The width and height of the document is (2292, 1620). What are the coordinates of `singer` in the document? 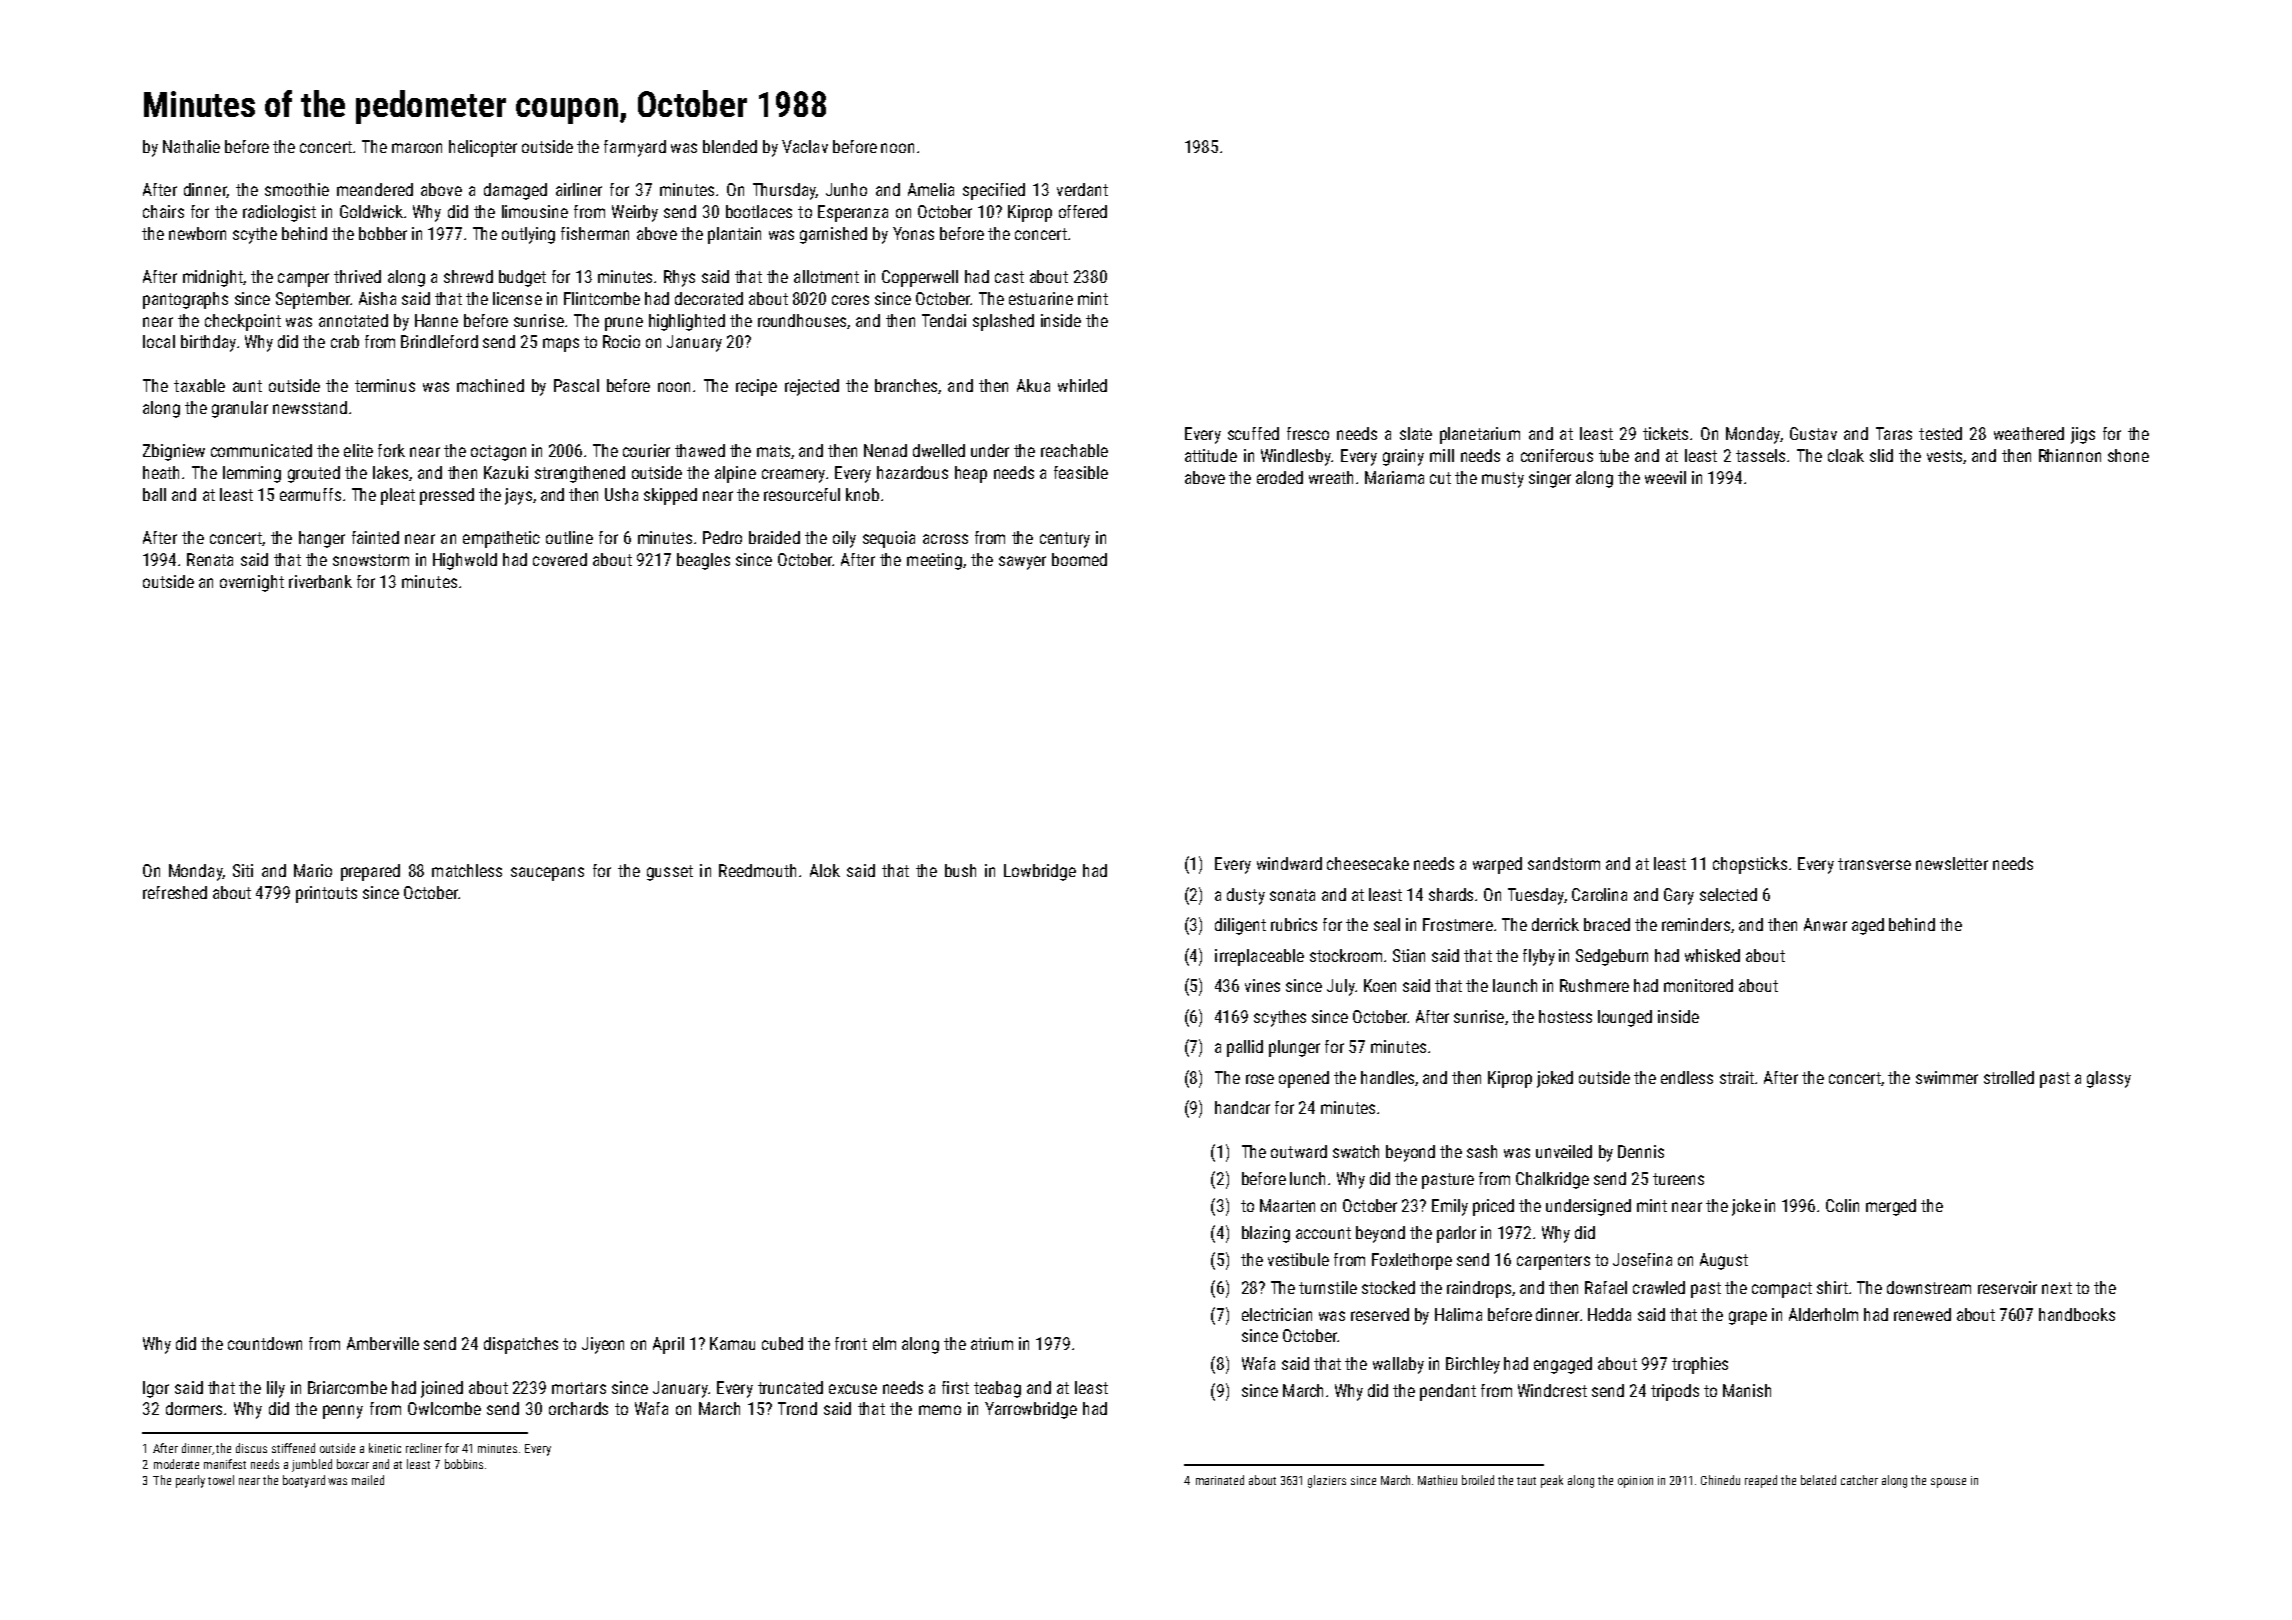 It's located at (1550, 479).
